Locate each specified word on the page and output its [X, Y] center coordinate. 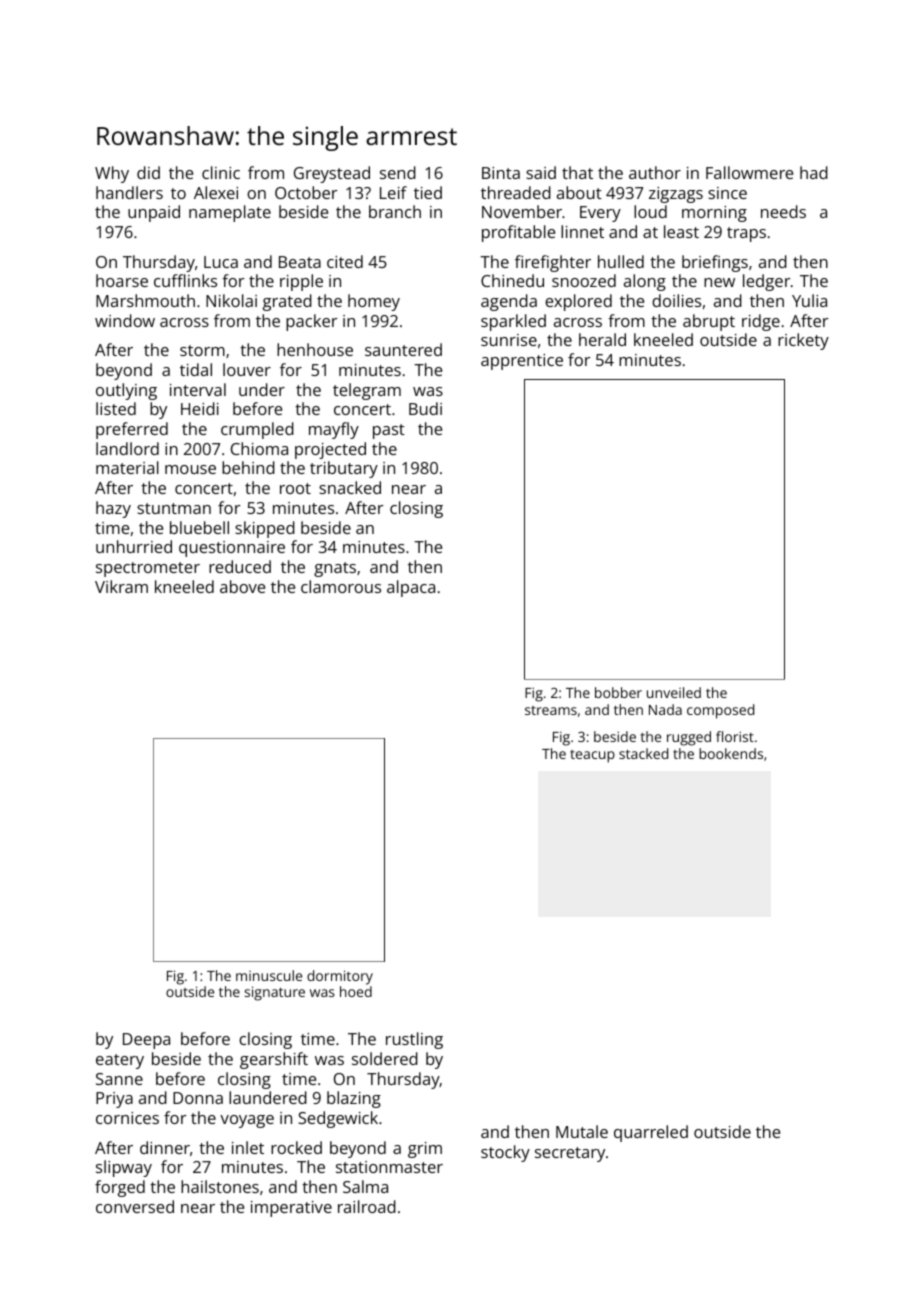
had [814, 172]
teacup [592, 756]
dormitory [340, 977]
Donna [198, 1098]
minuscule [269, 975]
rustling [414, 1040]
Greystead [332, 174]
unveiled [674, 692]
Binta [501, 173]
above [242, 586]
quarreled [651, 1133]
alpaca [411, 588]
